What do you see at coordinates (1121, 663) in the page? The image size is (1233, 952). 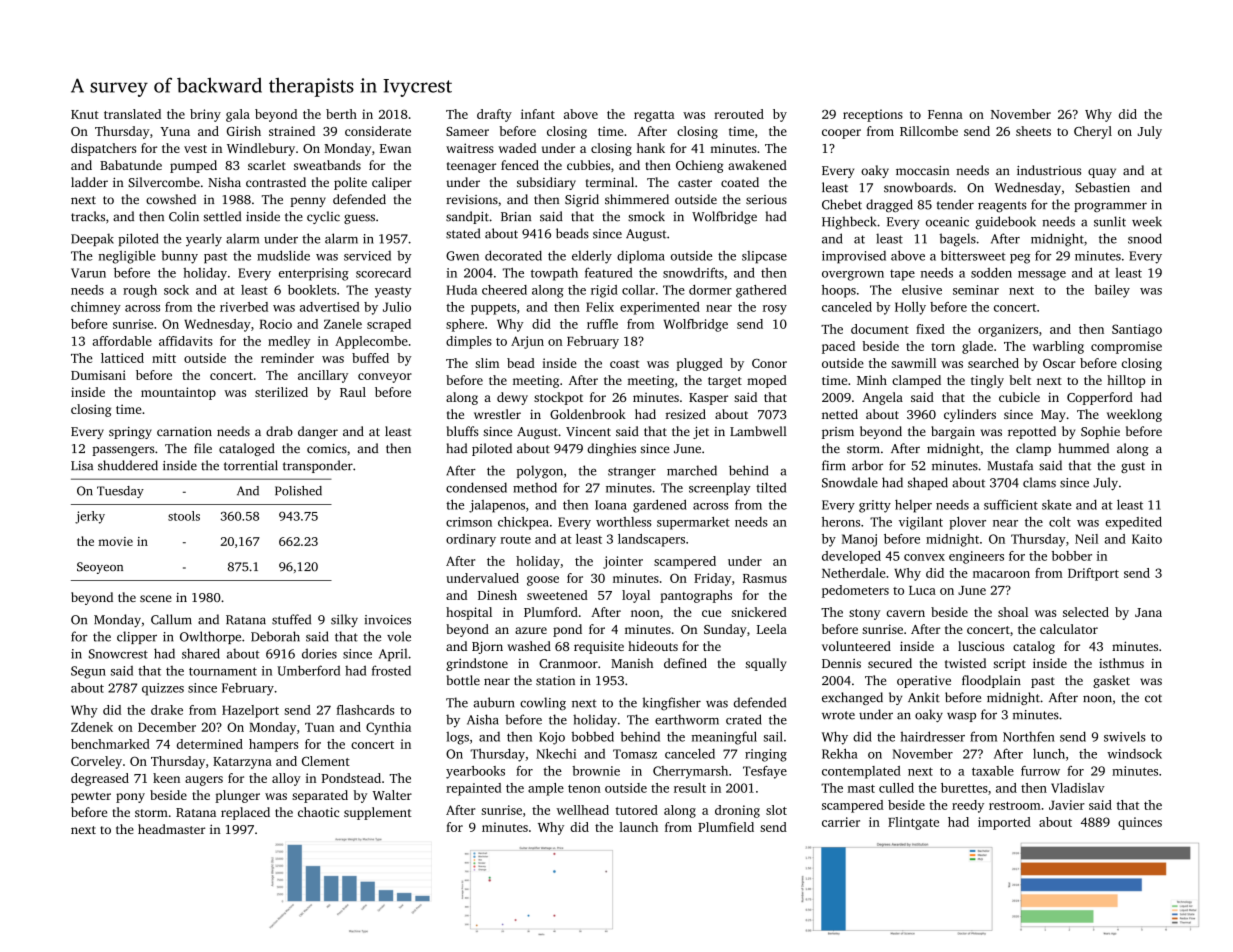 I see `isthmus` at bounding box center [1121, 663].
